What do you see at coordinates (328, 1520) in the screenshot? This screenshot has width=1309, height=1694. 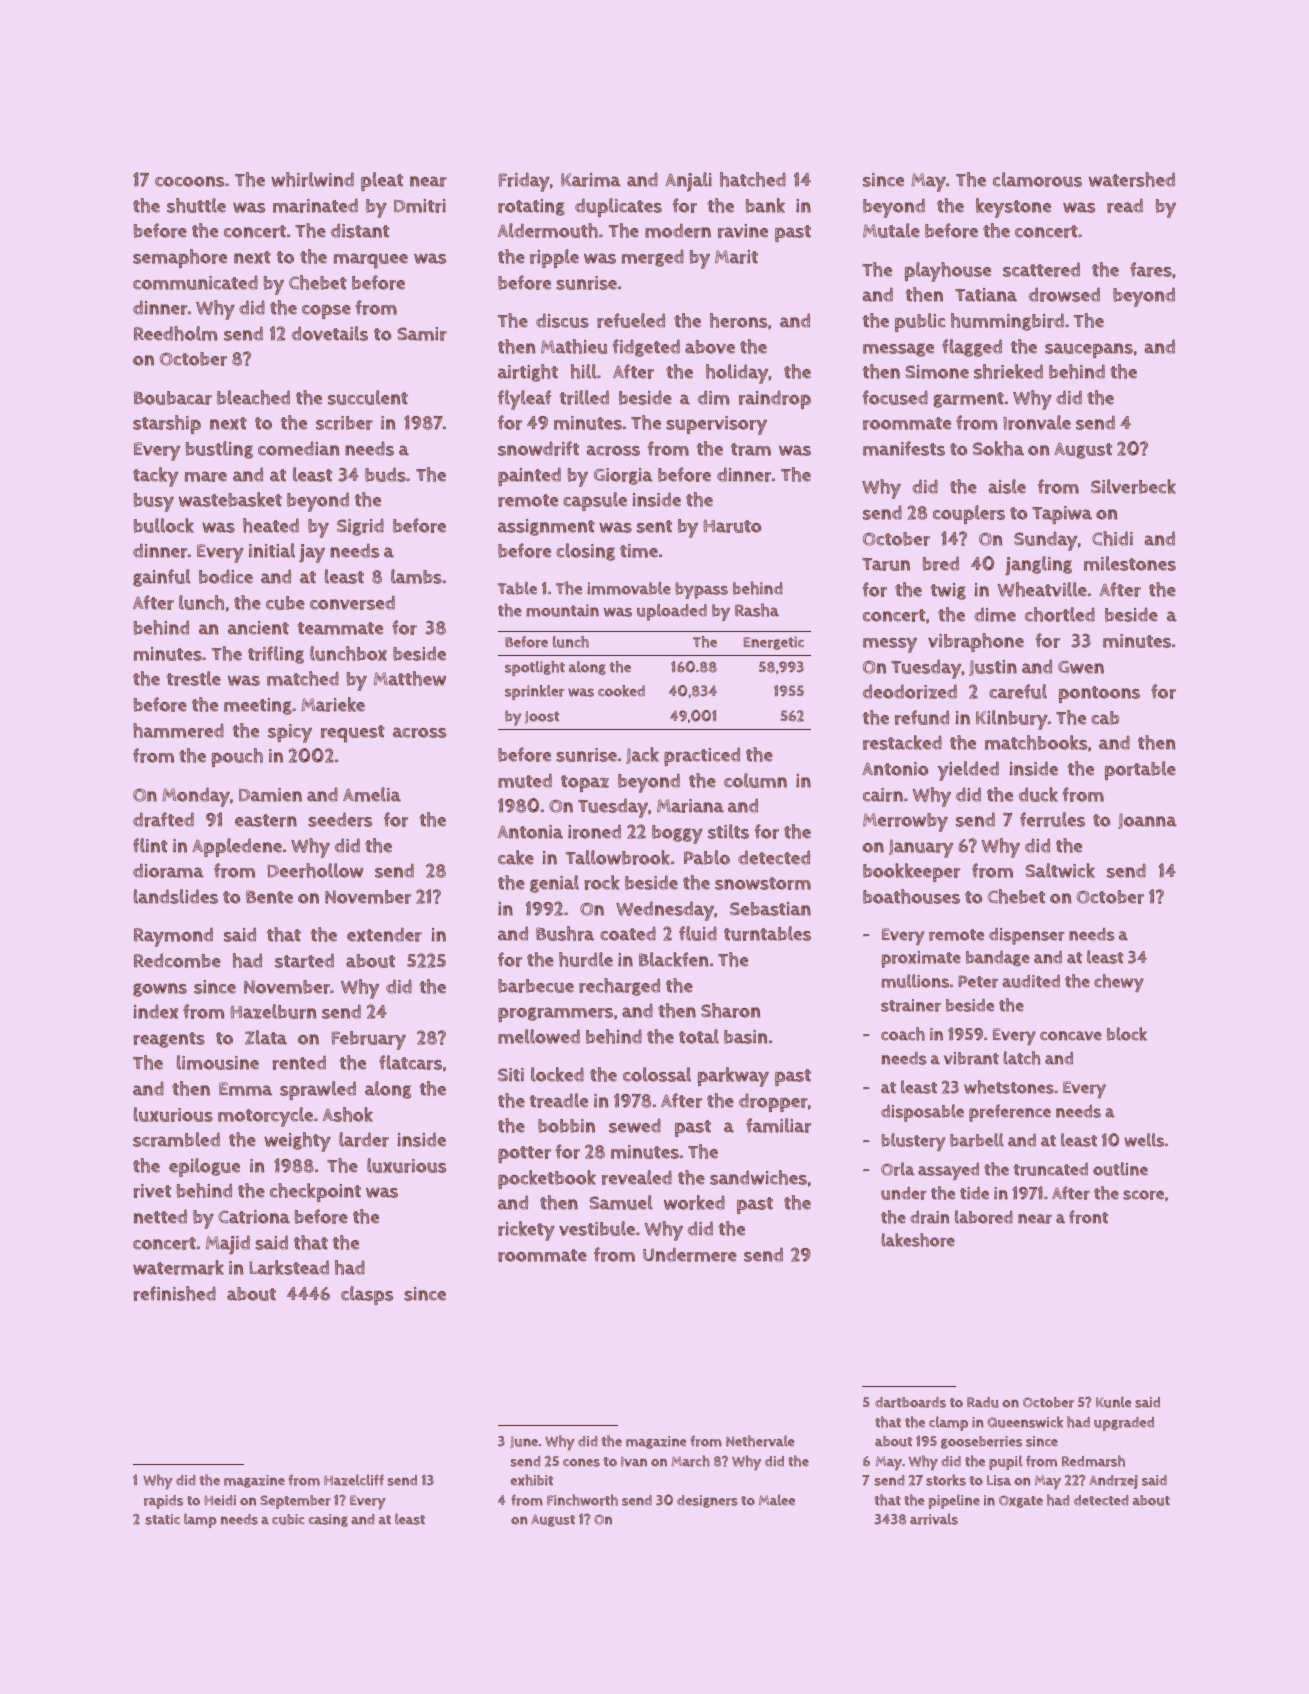 I see `casing` at bounding box center [328, 1520].
